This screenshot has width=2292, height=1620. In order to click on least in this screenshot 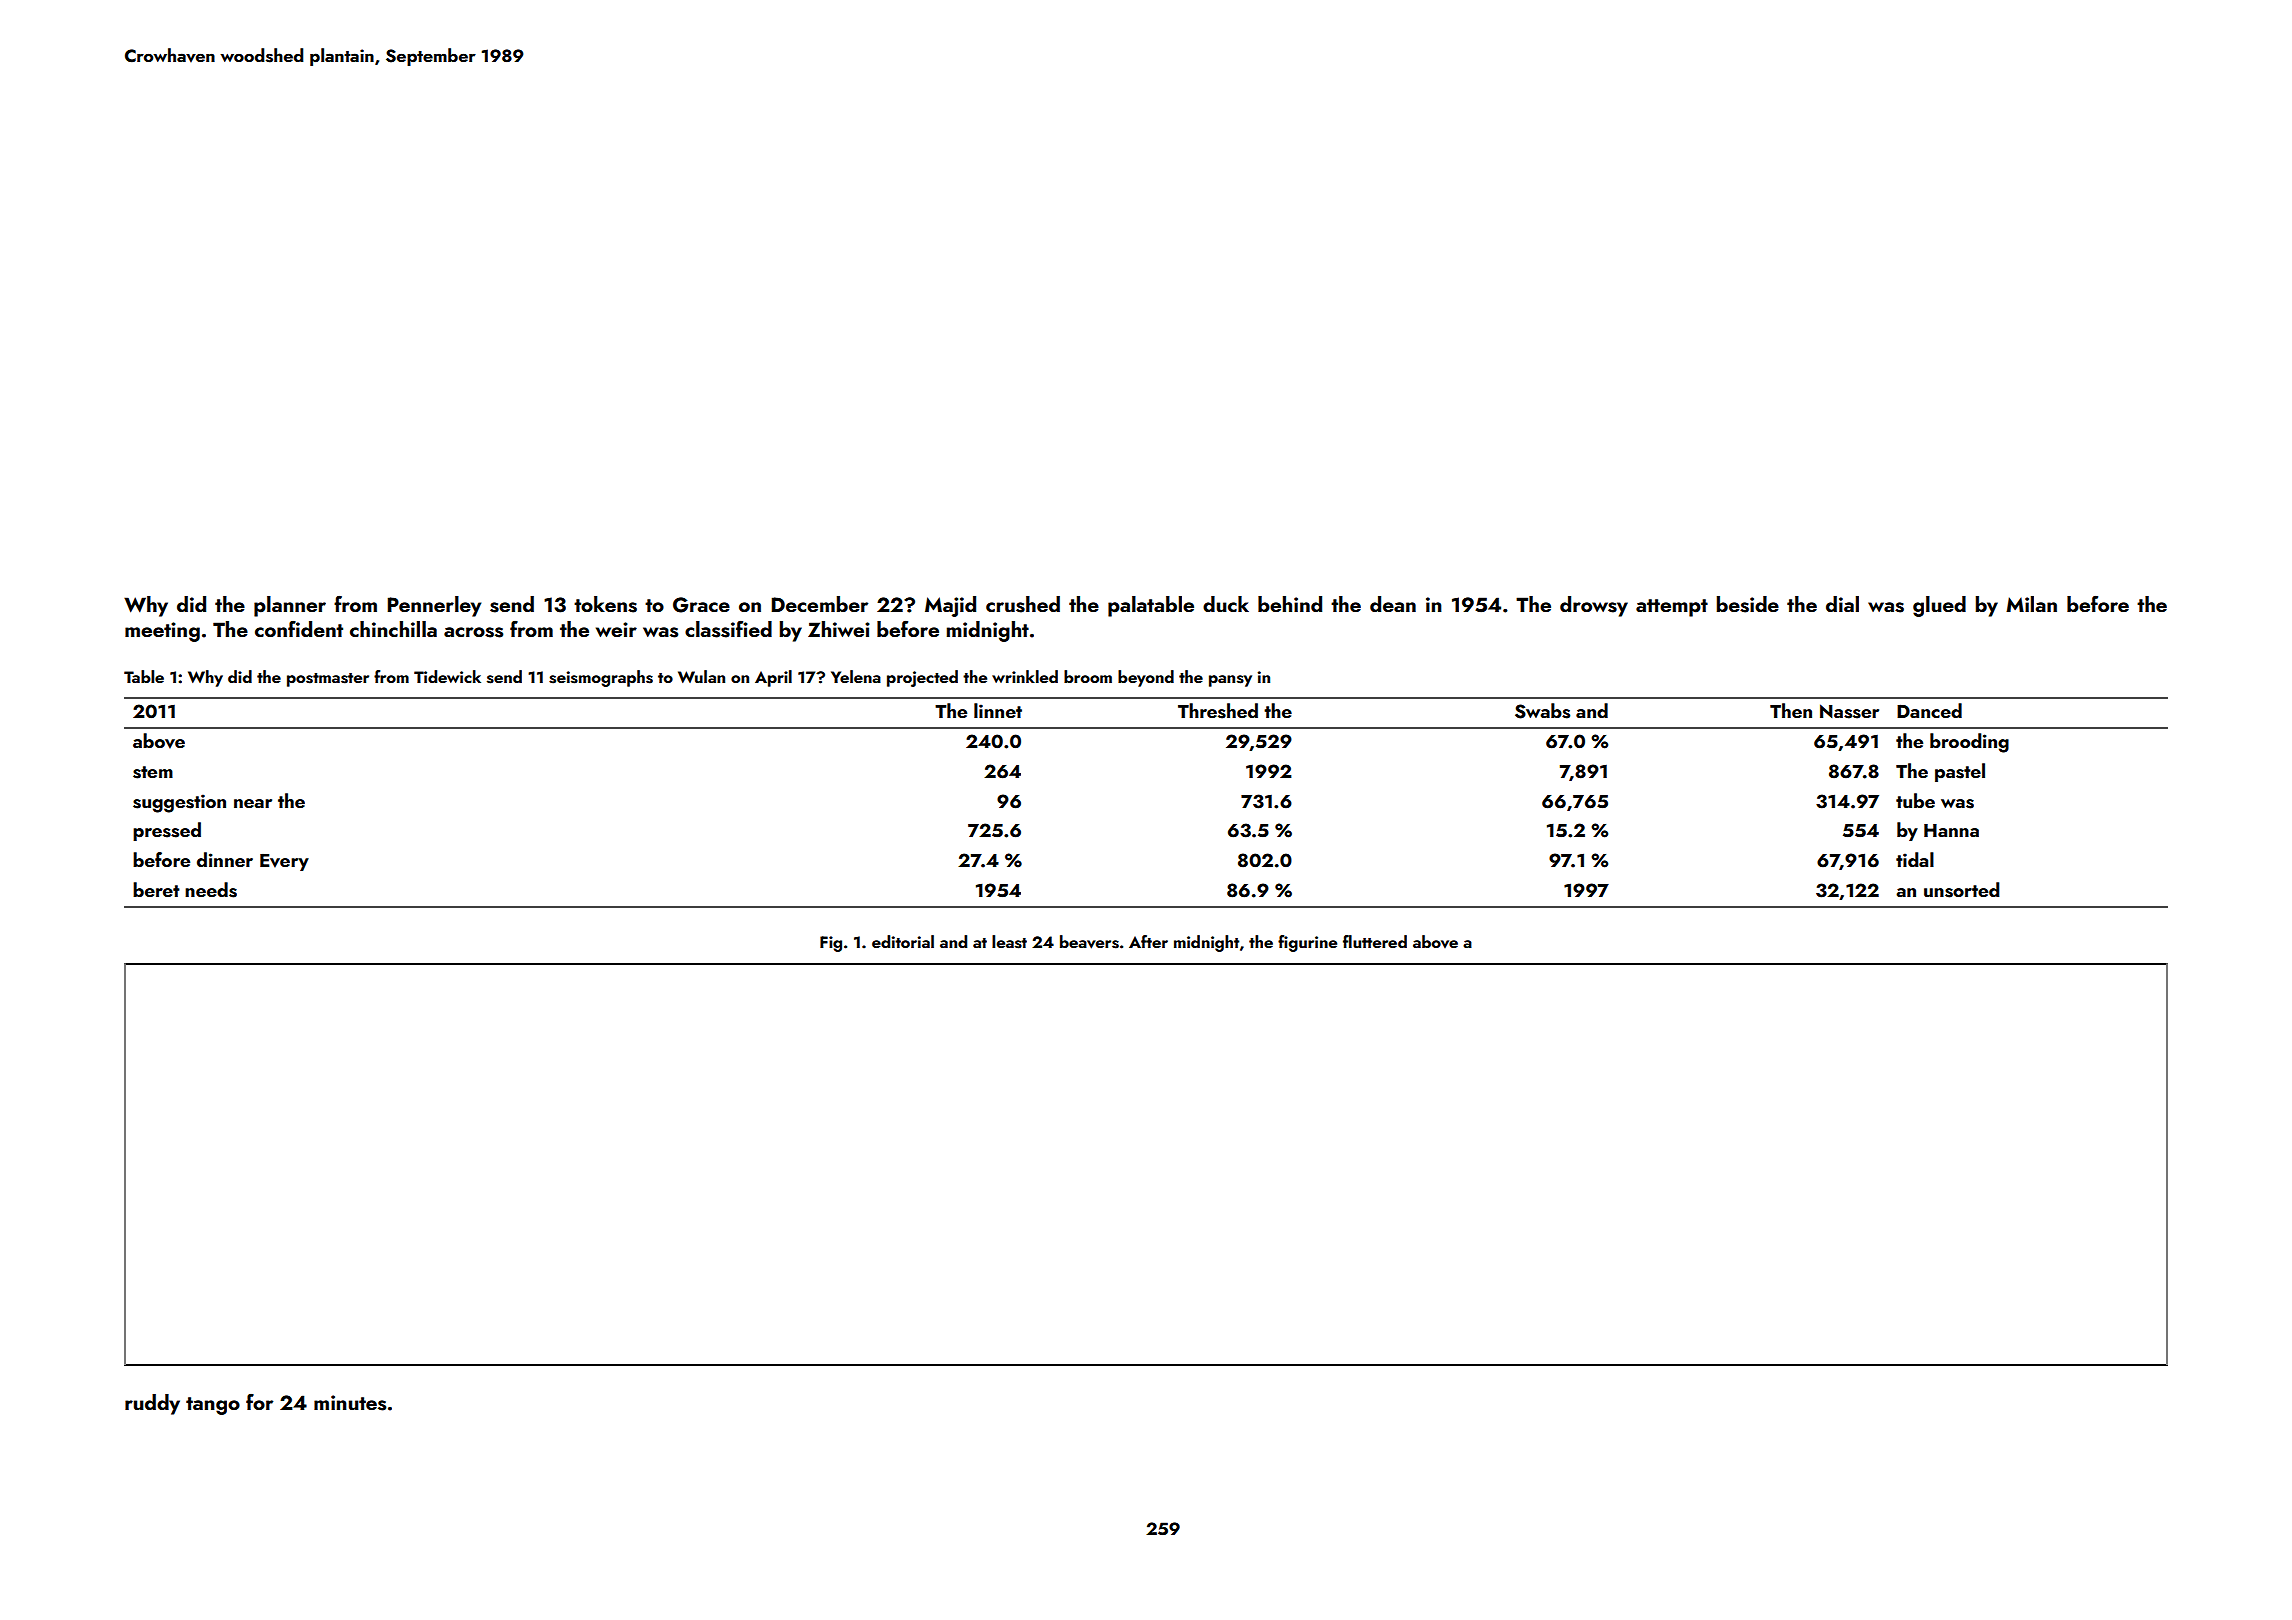, I will do `click(1009, 942)`.
